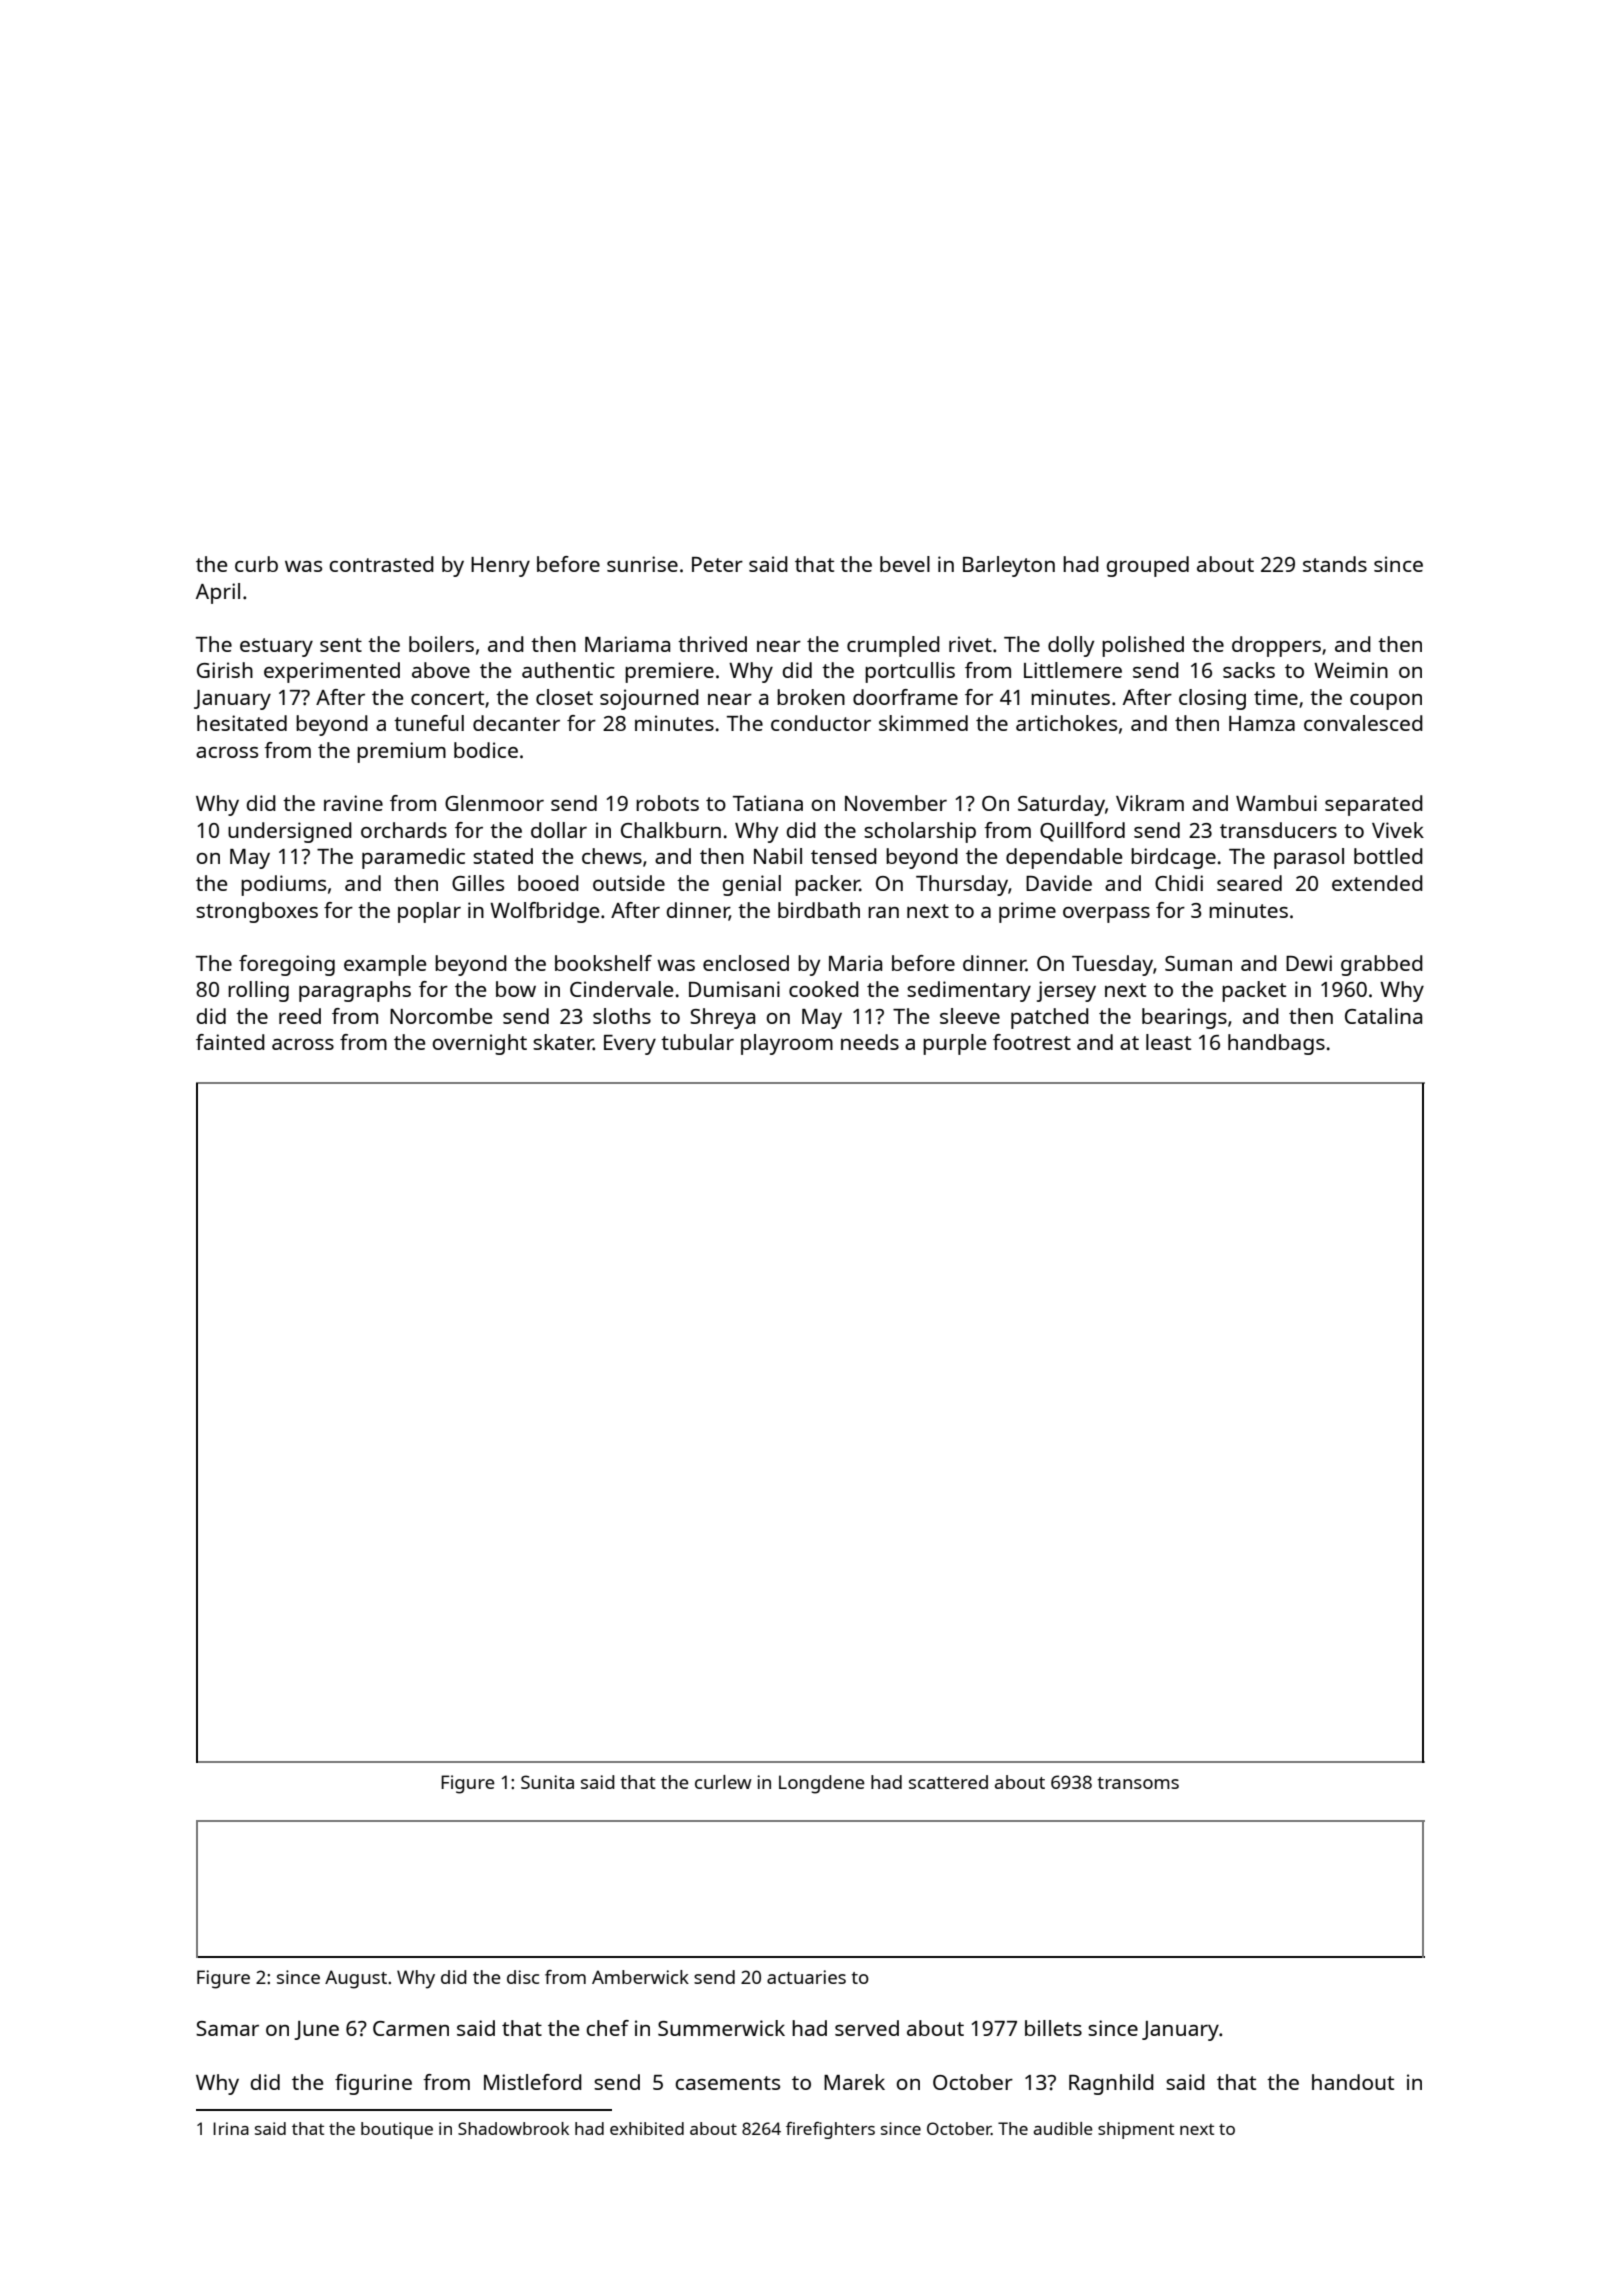 The width and height of the page is (1620, 2292). I want to click on shipment, so click(1136, 2130).
